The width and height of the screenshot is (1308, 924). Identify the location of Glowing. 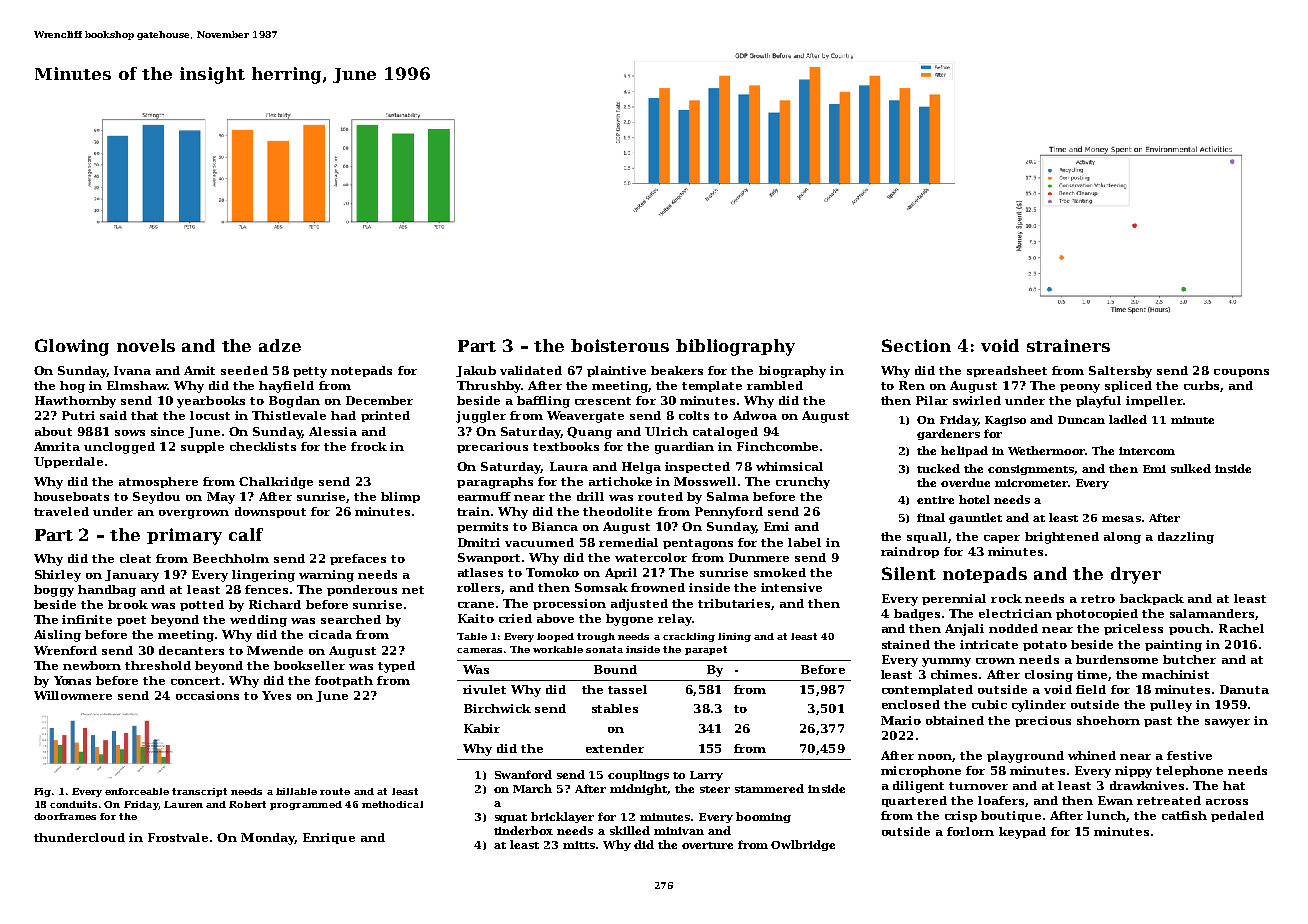
(72, 347).
